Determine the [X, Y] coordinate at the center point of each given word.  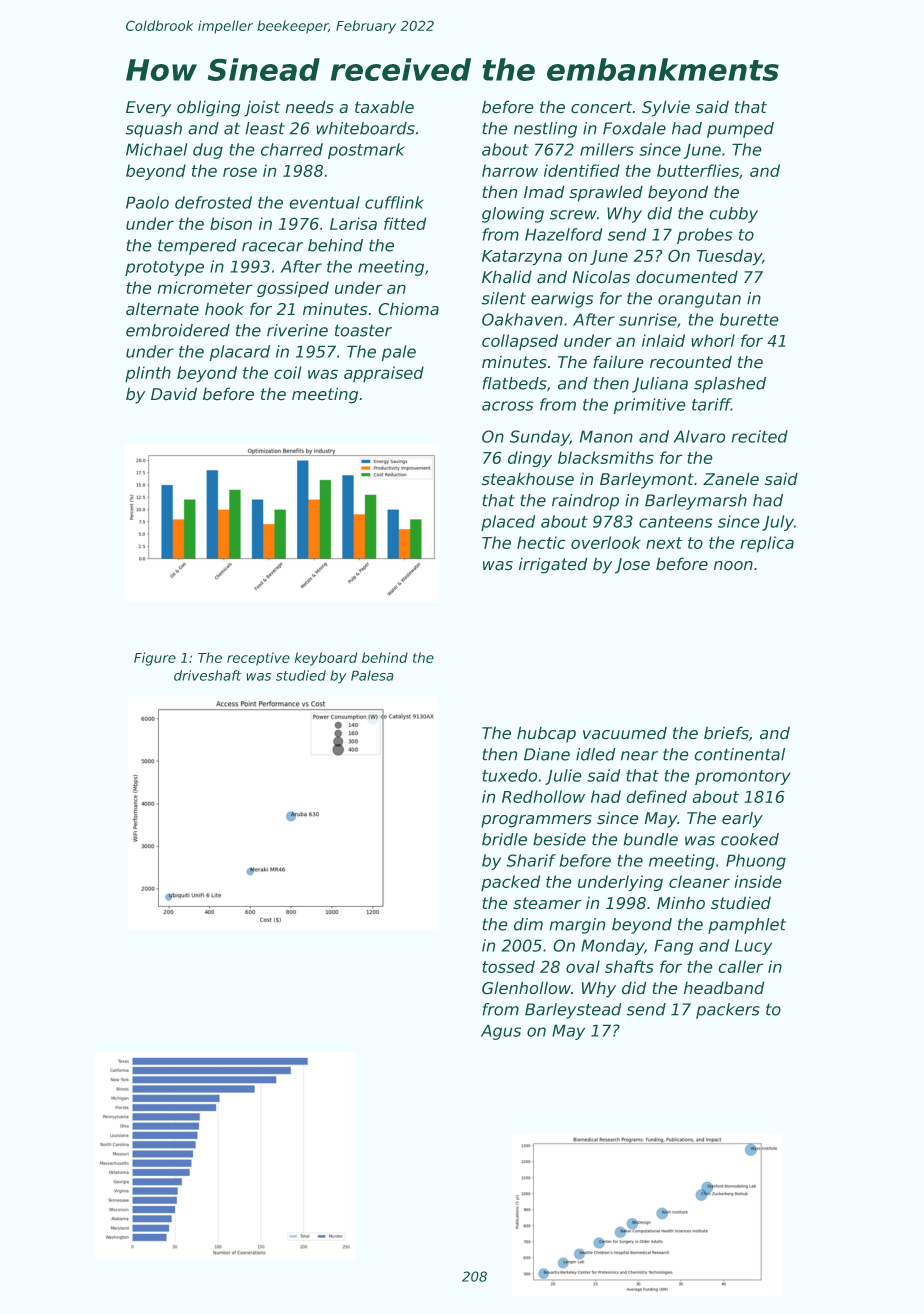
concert [602, 107]
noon [733, 566]
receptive [258, 659]
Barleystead [573, 1011]
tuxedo [509, 775]
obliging [208, 108]
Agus [501, 1032]
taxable [384, 107]
